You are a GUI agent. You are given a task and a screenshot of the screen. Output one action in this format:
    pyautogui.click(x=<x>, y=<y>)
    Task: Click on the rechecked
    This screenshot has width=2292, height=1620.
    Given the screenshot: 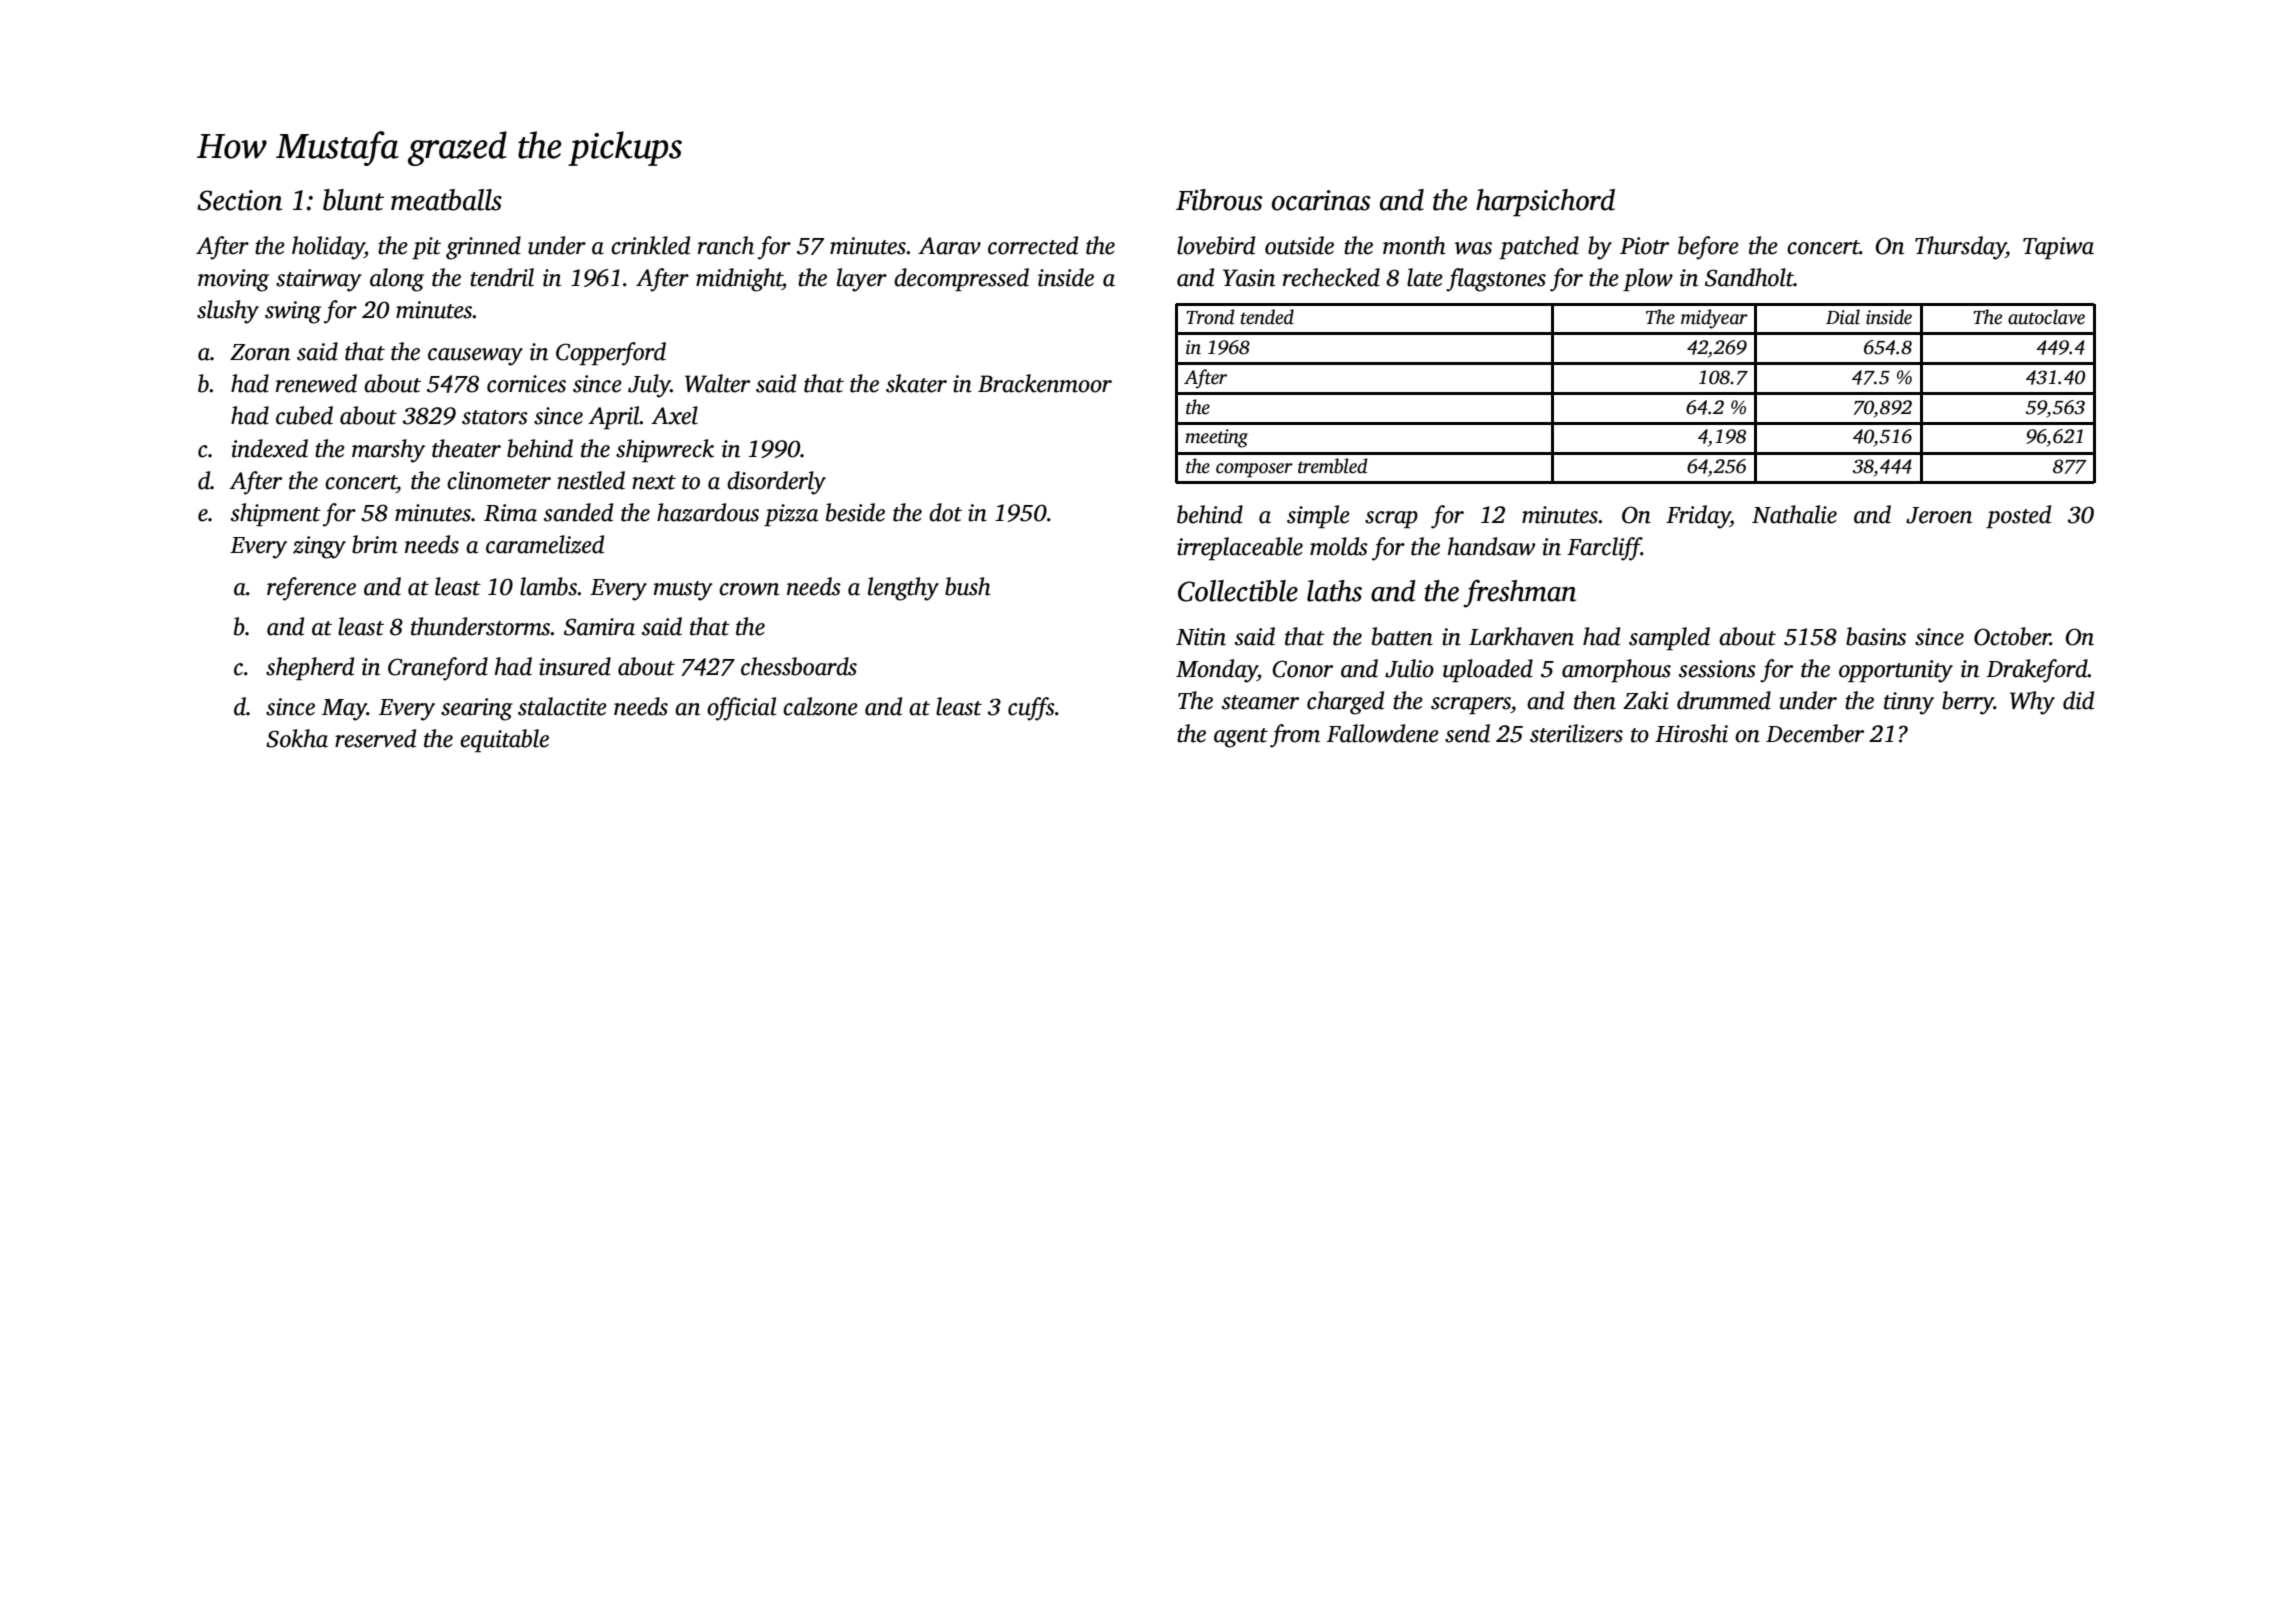 What is the action you would take?
    pyautogui.click(x=1331, y=277)
